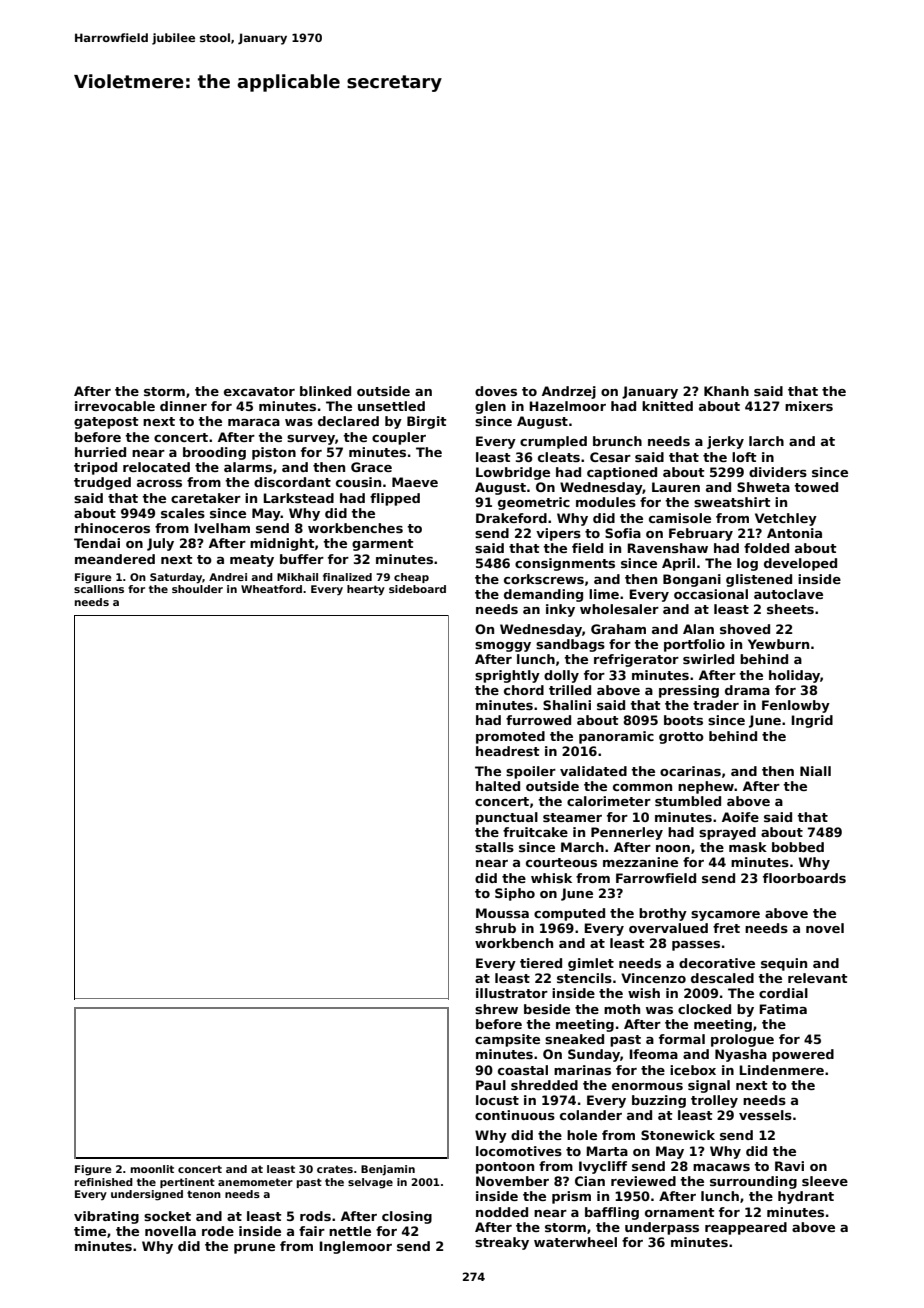 The image size is (924, 1308). Describe the element at coordinates (115, 406) in the screenshot. I see `irrevocable` at that location.
